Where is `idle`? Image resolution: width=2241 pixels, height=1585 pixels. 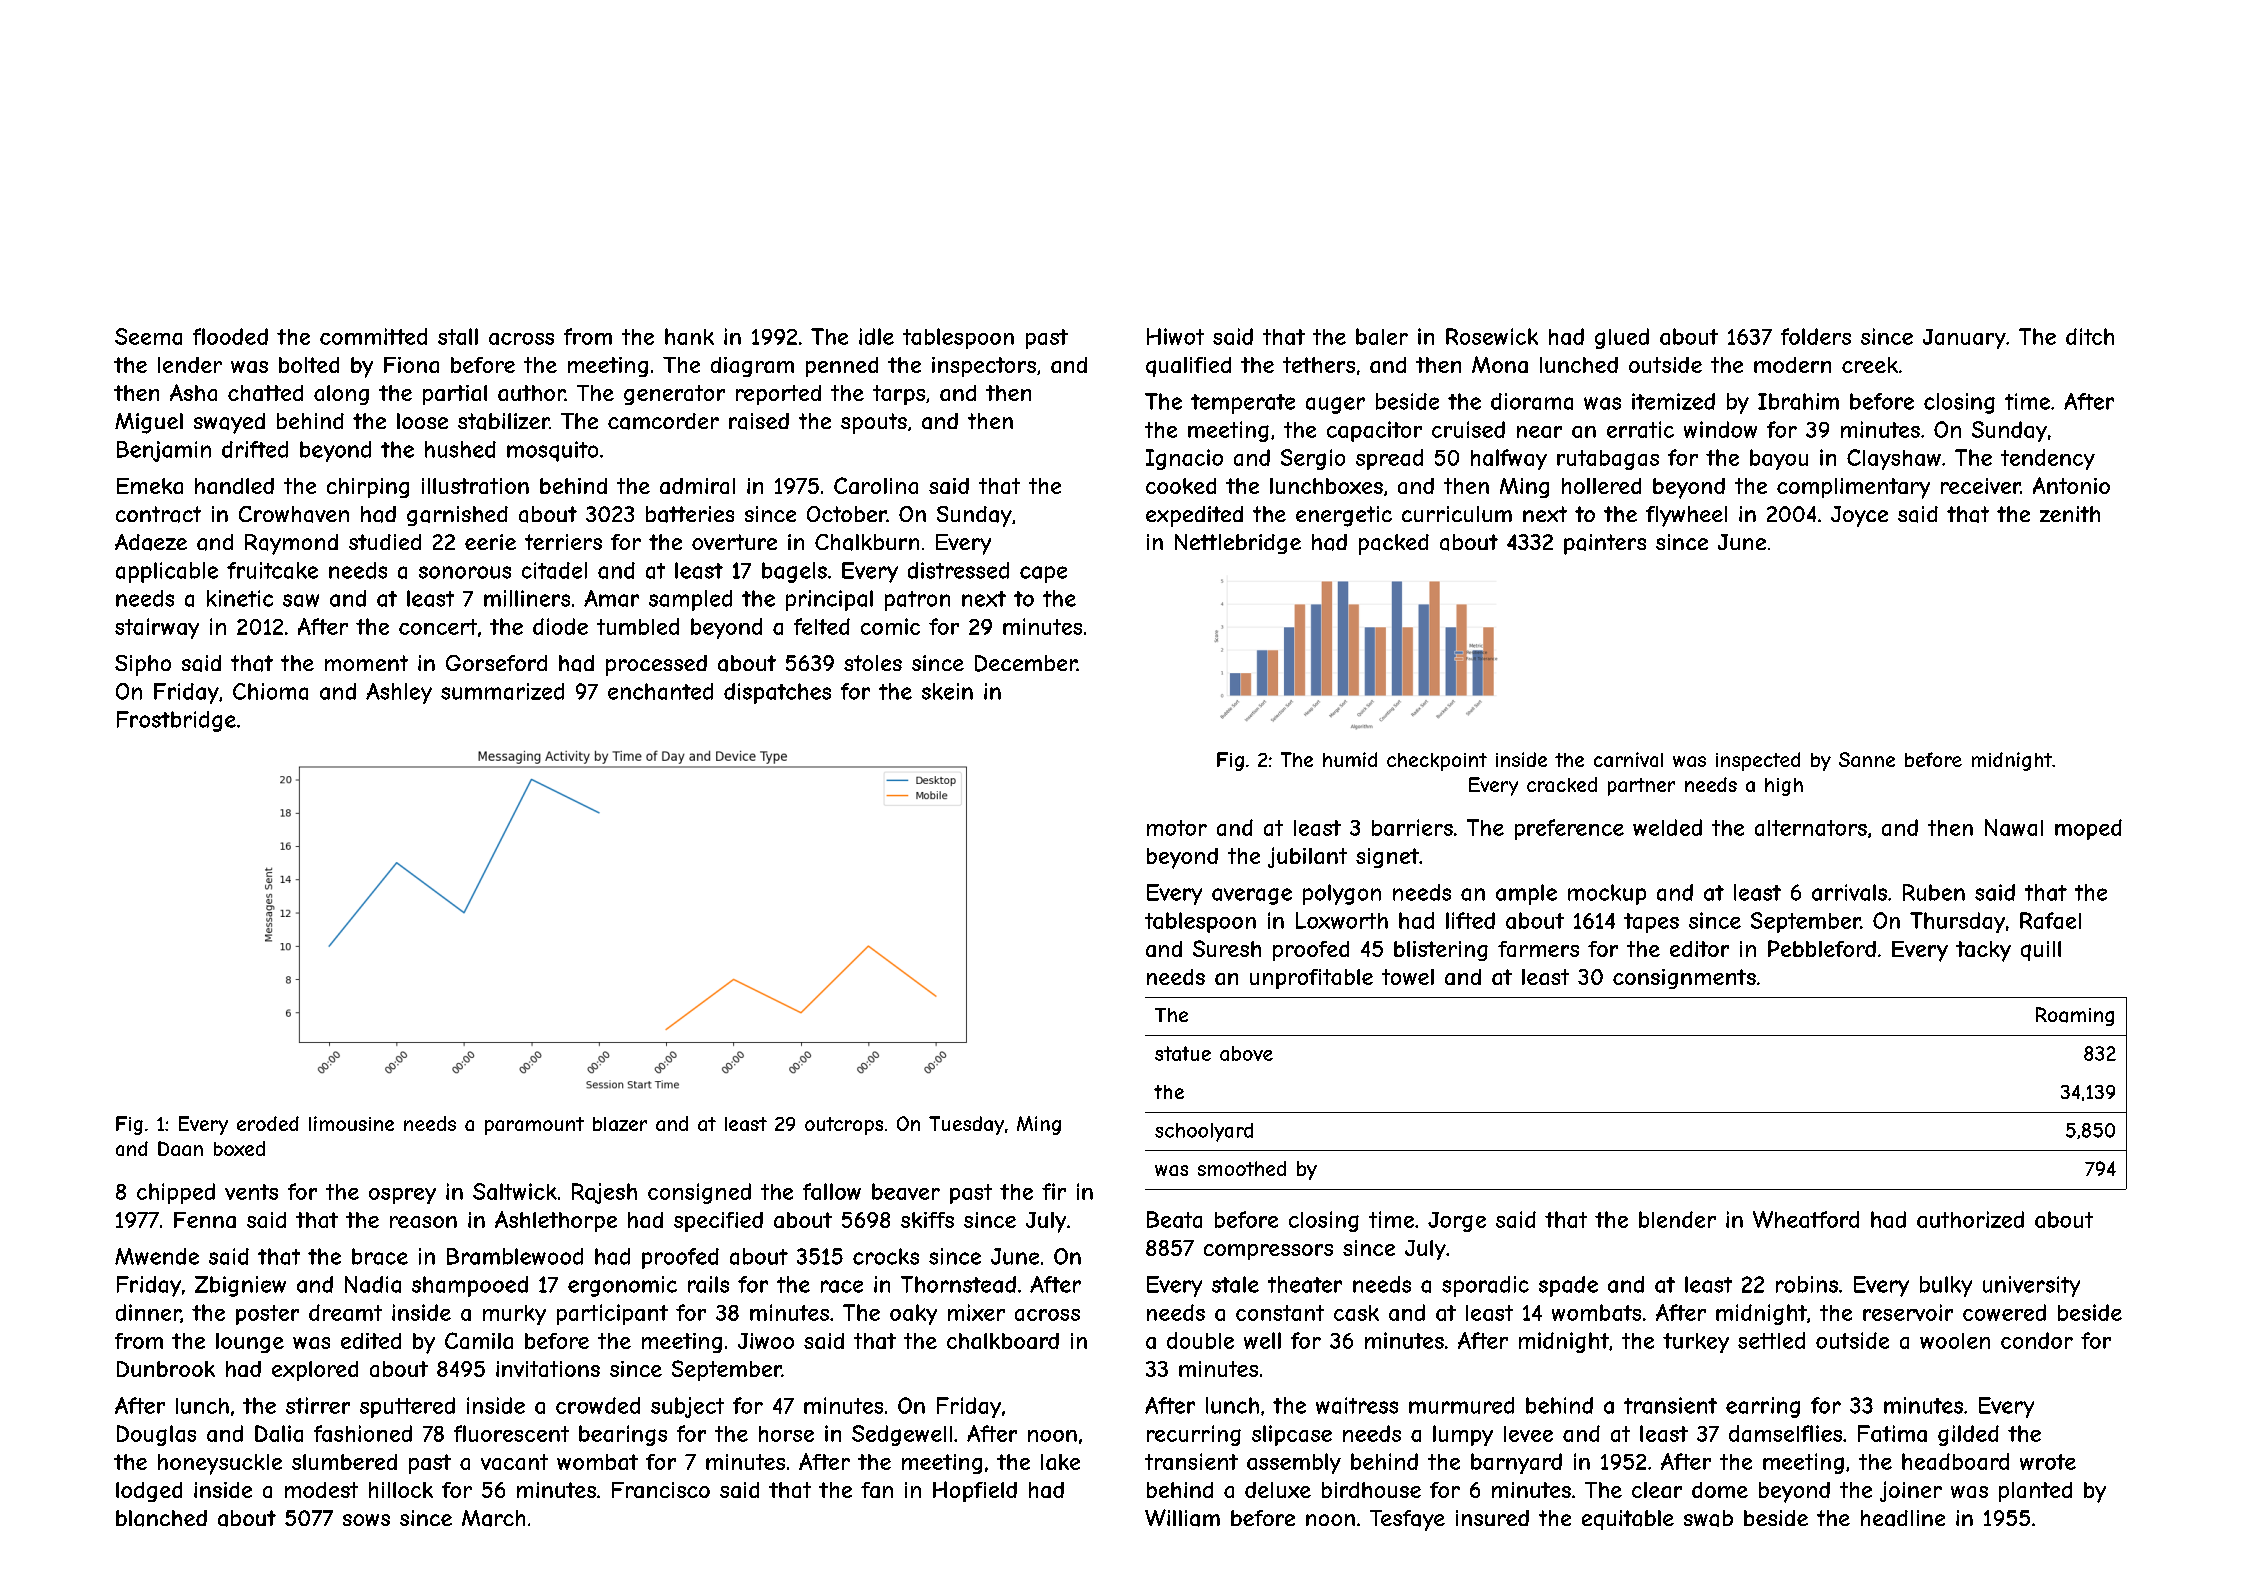
idle is located at coordinates (876, 336).
